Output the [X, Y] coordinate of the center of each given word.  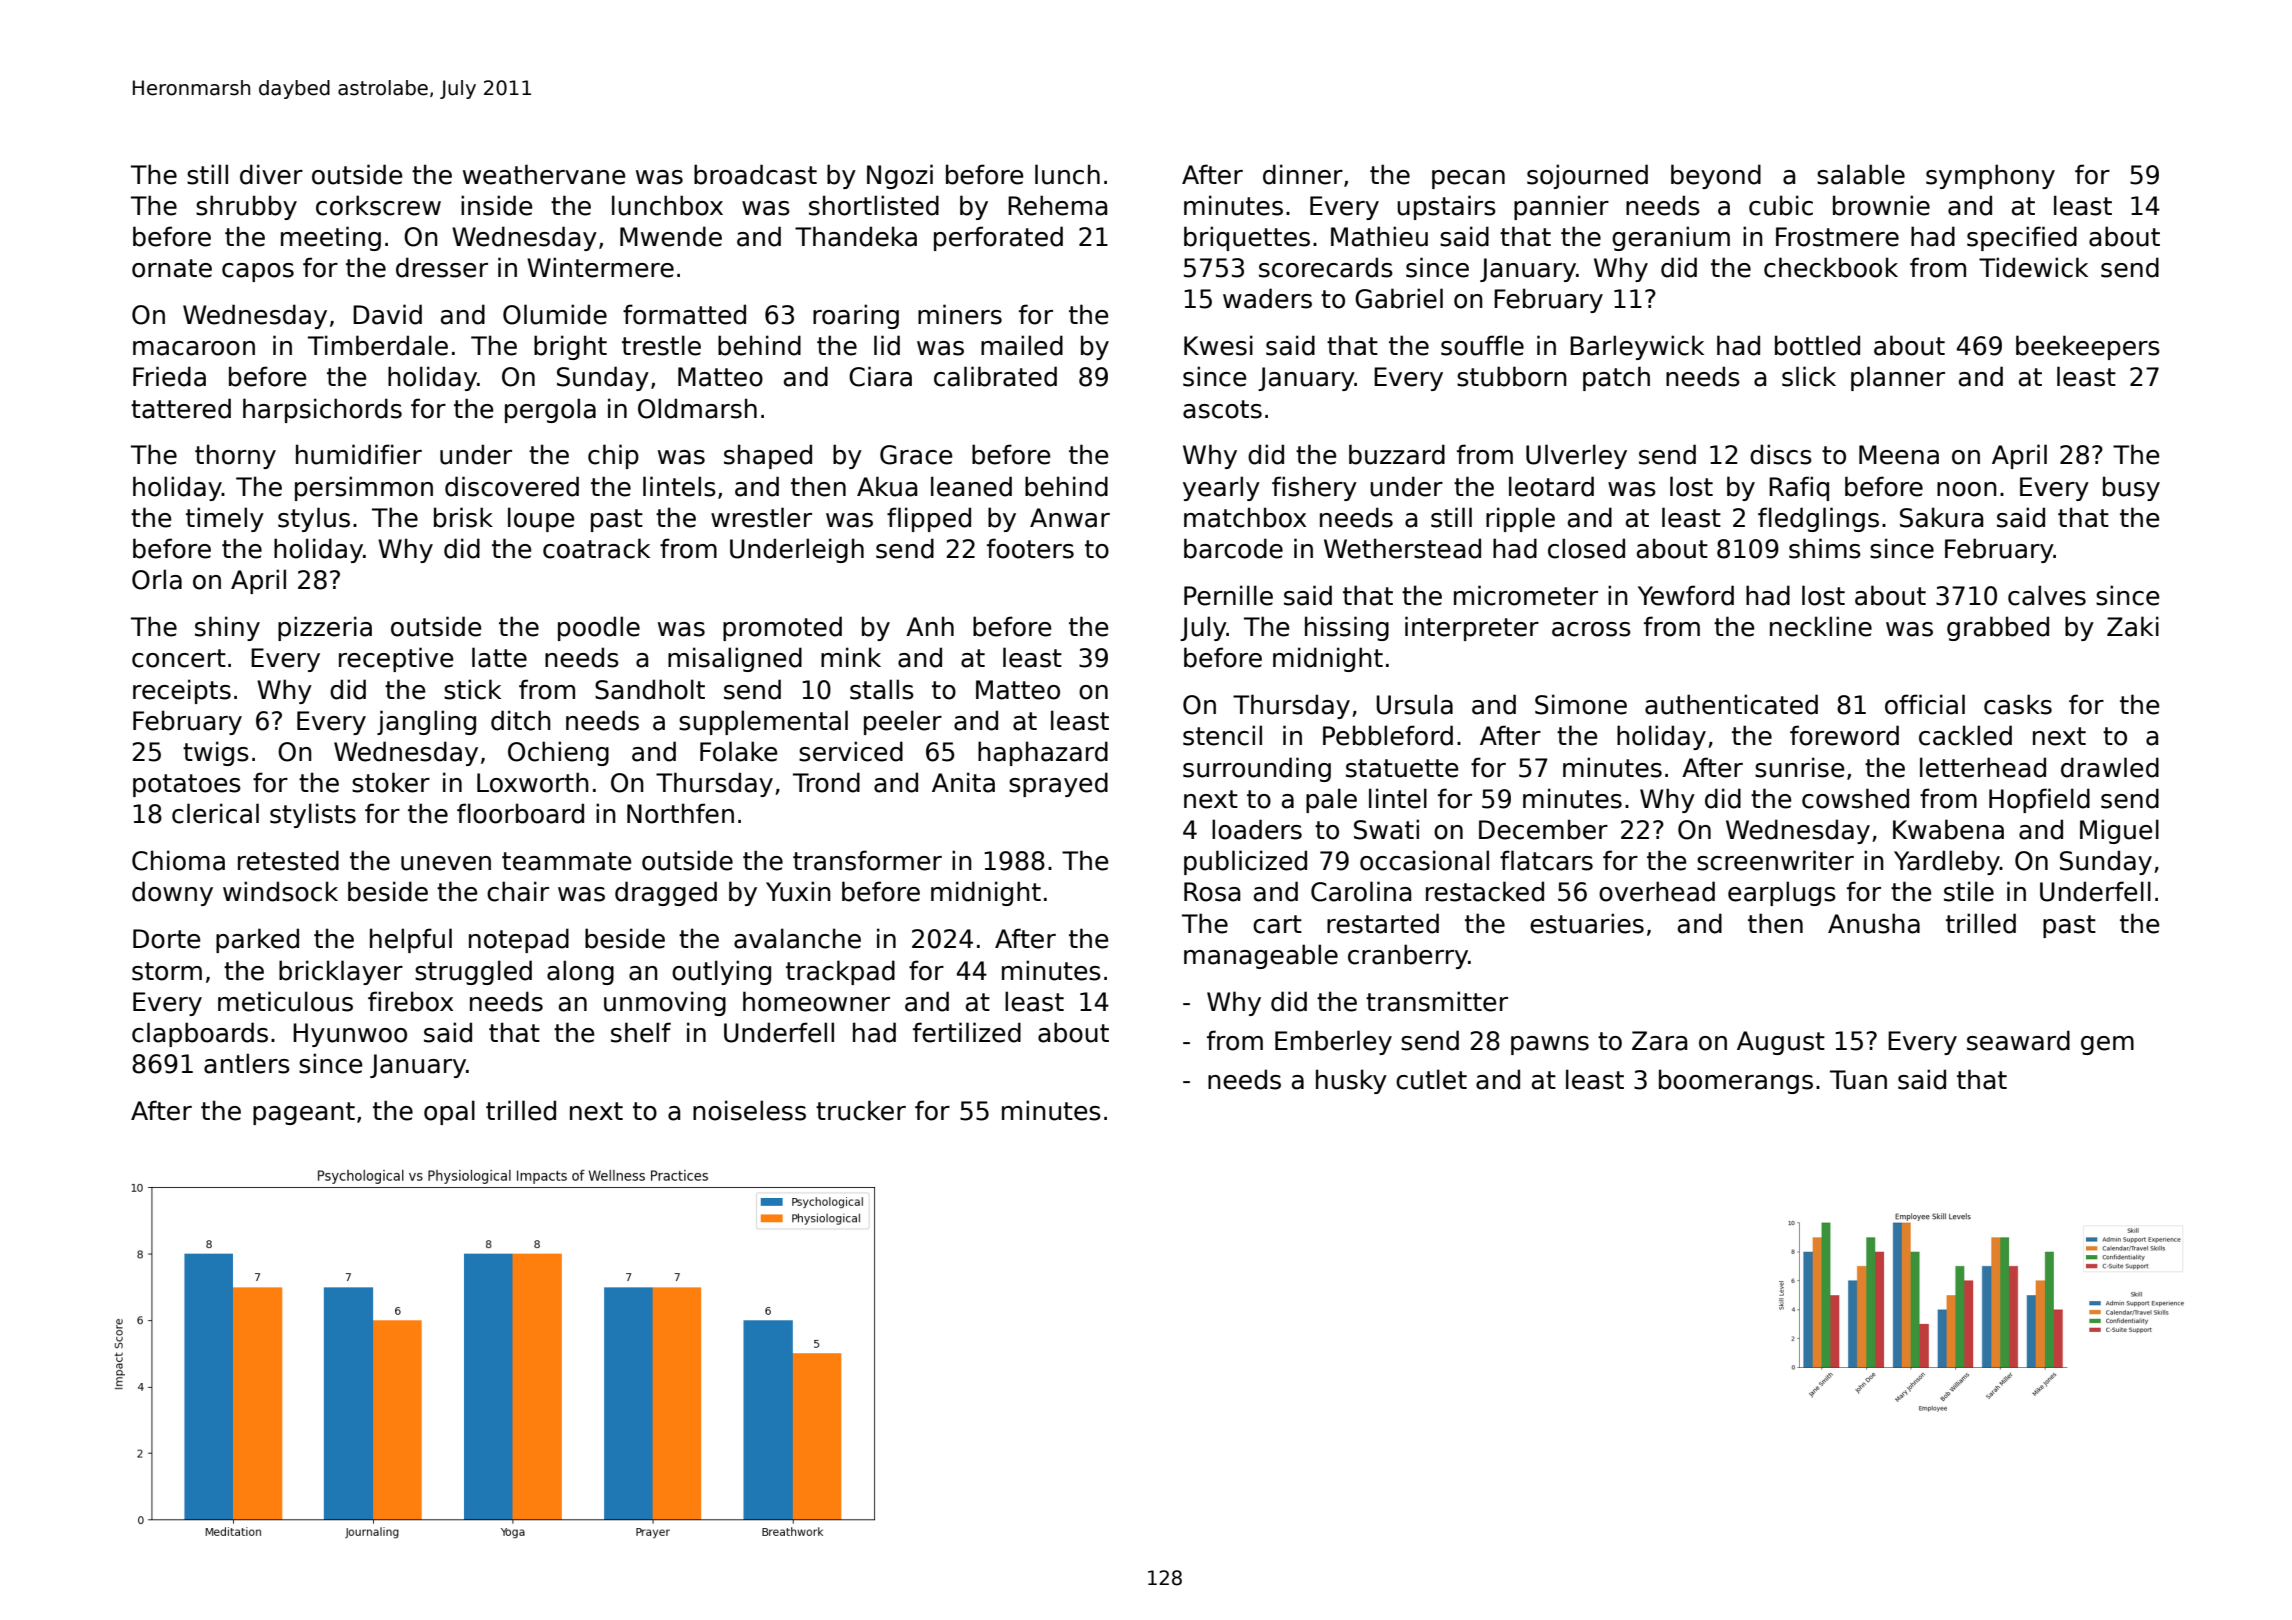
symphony [1990, 176]
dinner [1303, 174]
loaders [1257, 829]
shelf [641, 1032]
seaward [2018, 1040]
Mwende [671, 236]
